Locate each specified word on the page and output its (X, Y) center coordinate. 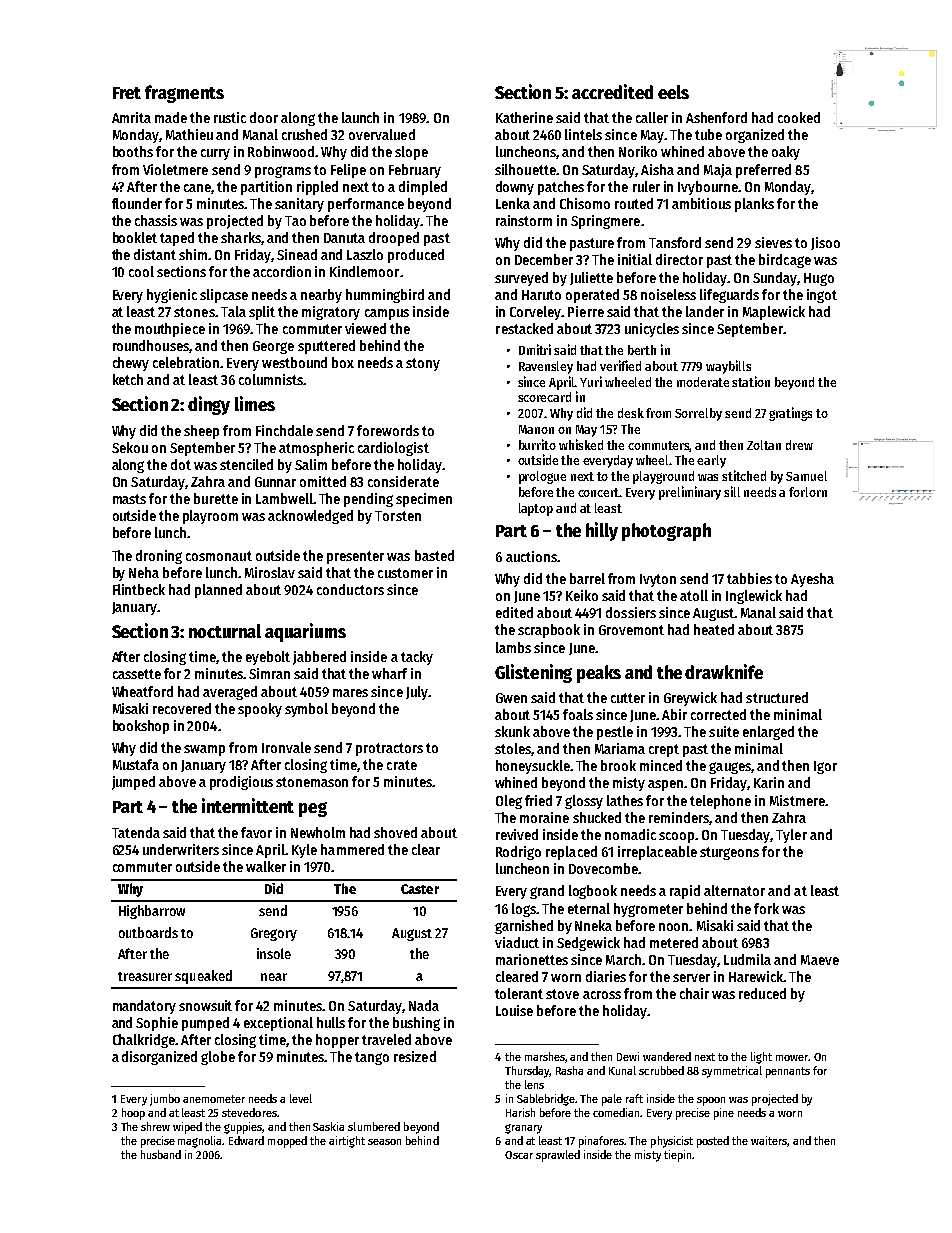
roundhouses (151, 346)
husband (161, 1154)
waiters (769, 1141)
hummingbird (385, 296)
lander (705, 311)
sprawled (558, 1156)
